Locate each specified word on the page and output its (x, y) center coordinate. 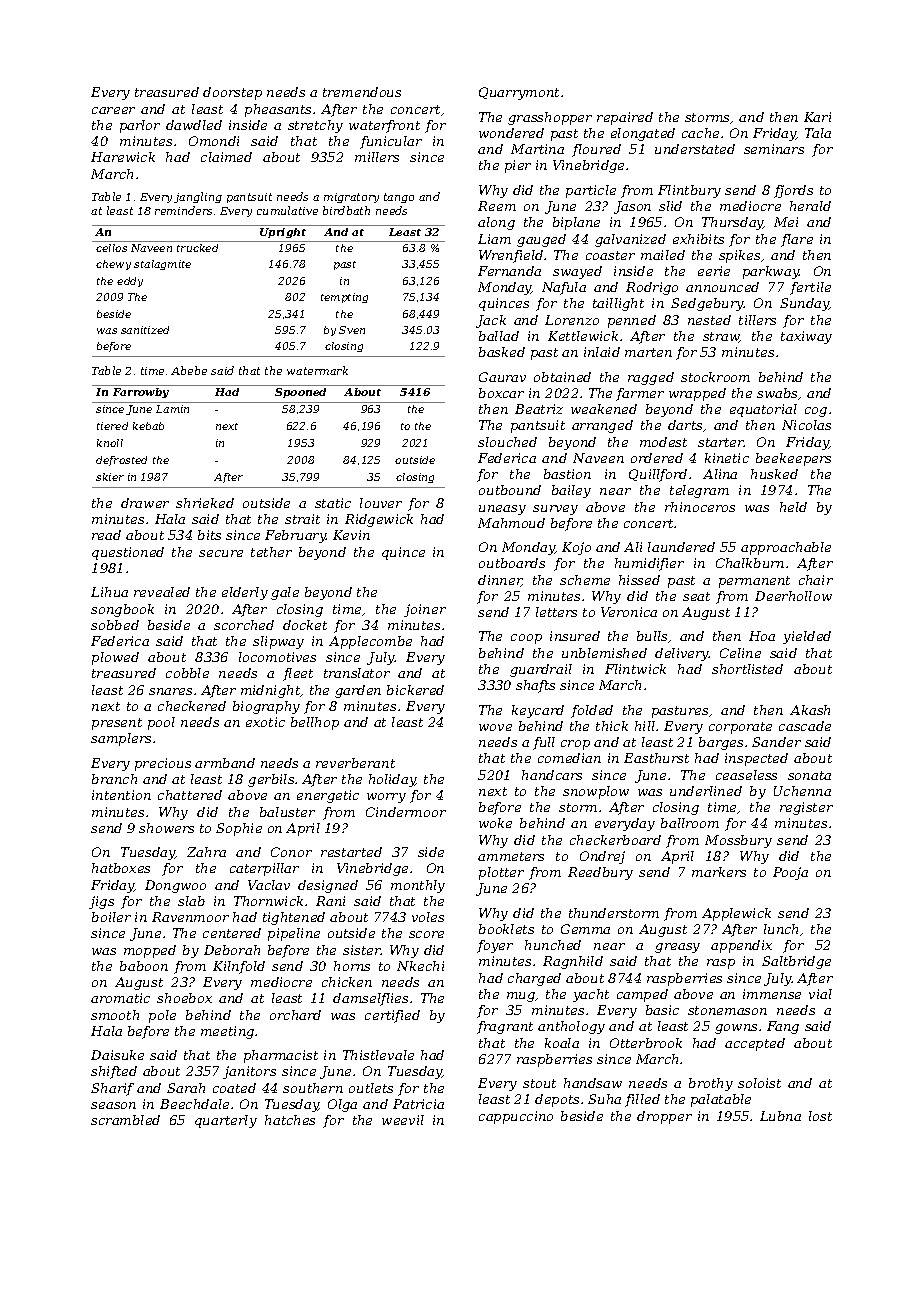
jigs (101, 902)
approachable (786, 548)
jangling (198, 197)
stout (539, 1083)
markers (719, 872)
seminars (774, 149)
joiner (425, 610)
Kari (817, 117)
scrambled (125, 1120)
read (106, 535)
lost (820, 1116)
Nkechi (420, 966)
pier (518, 166)
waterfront (384, 126)
